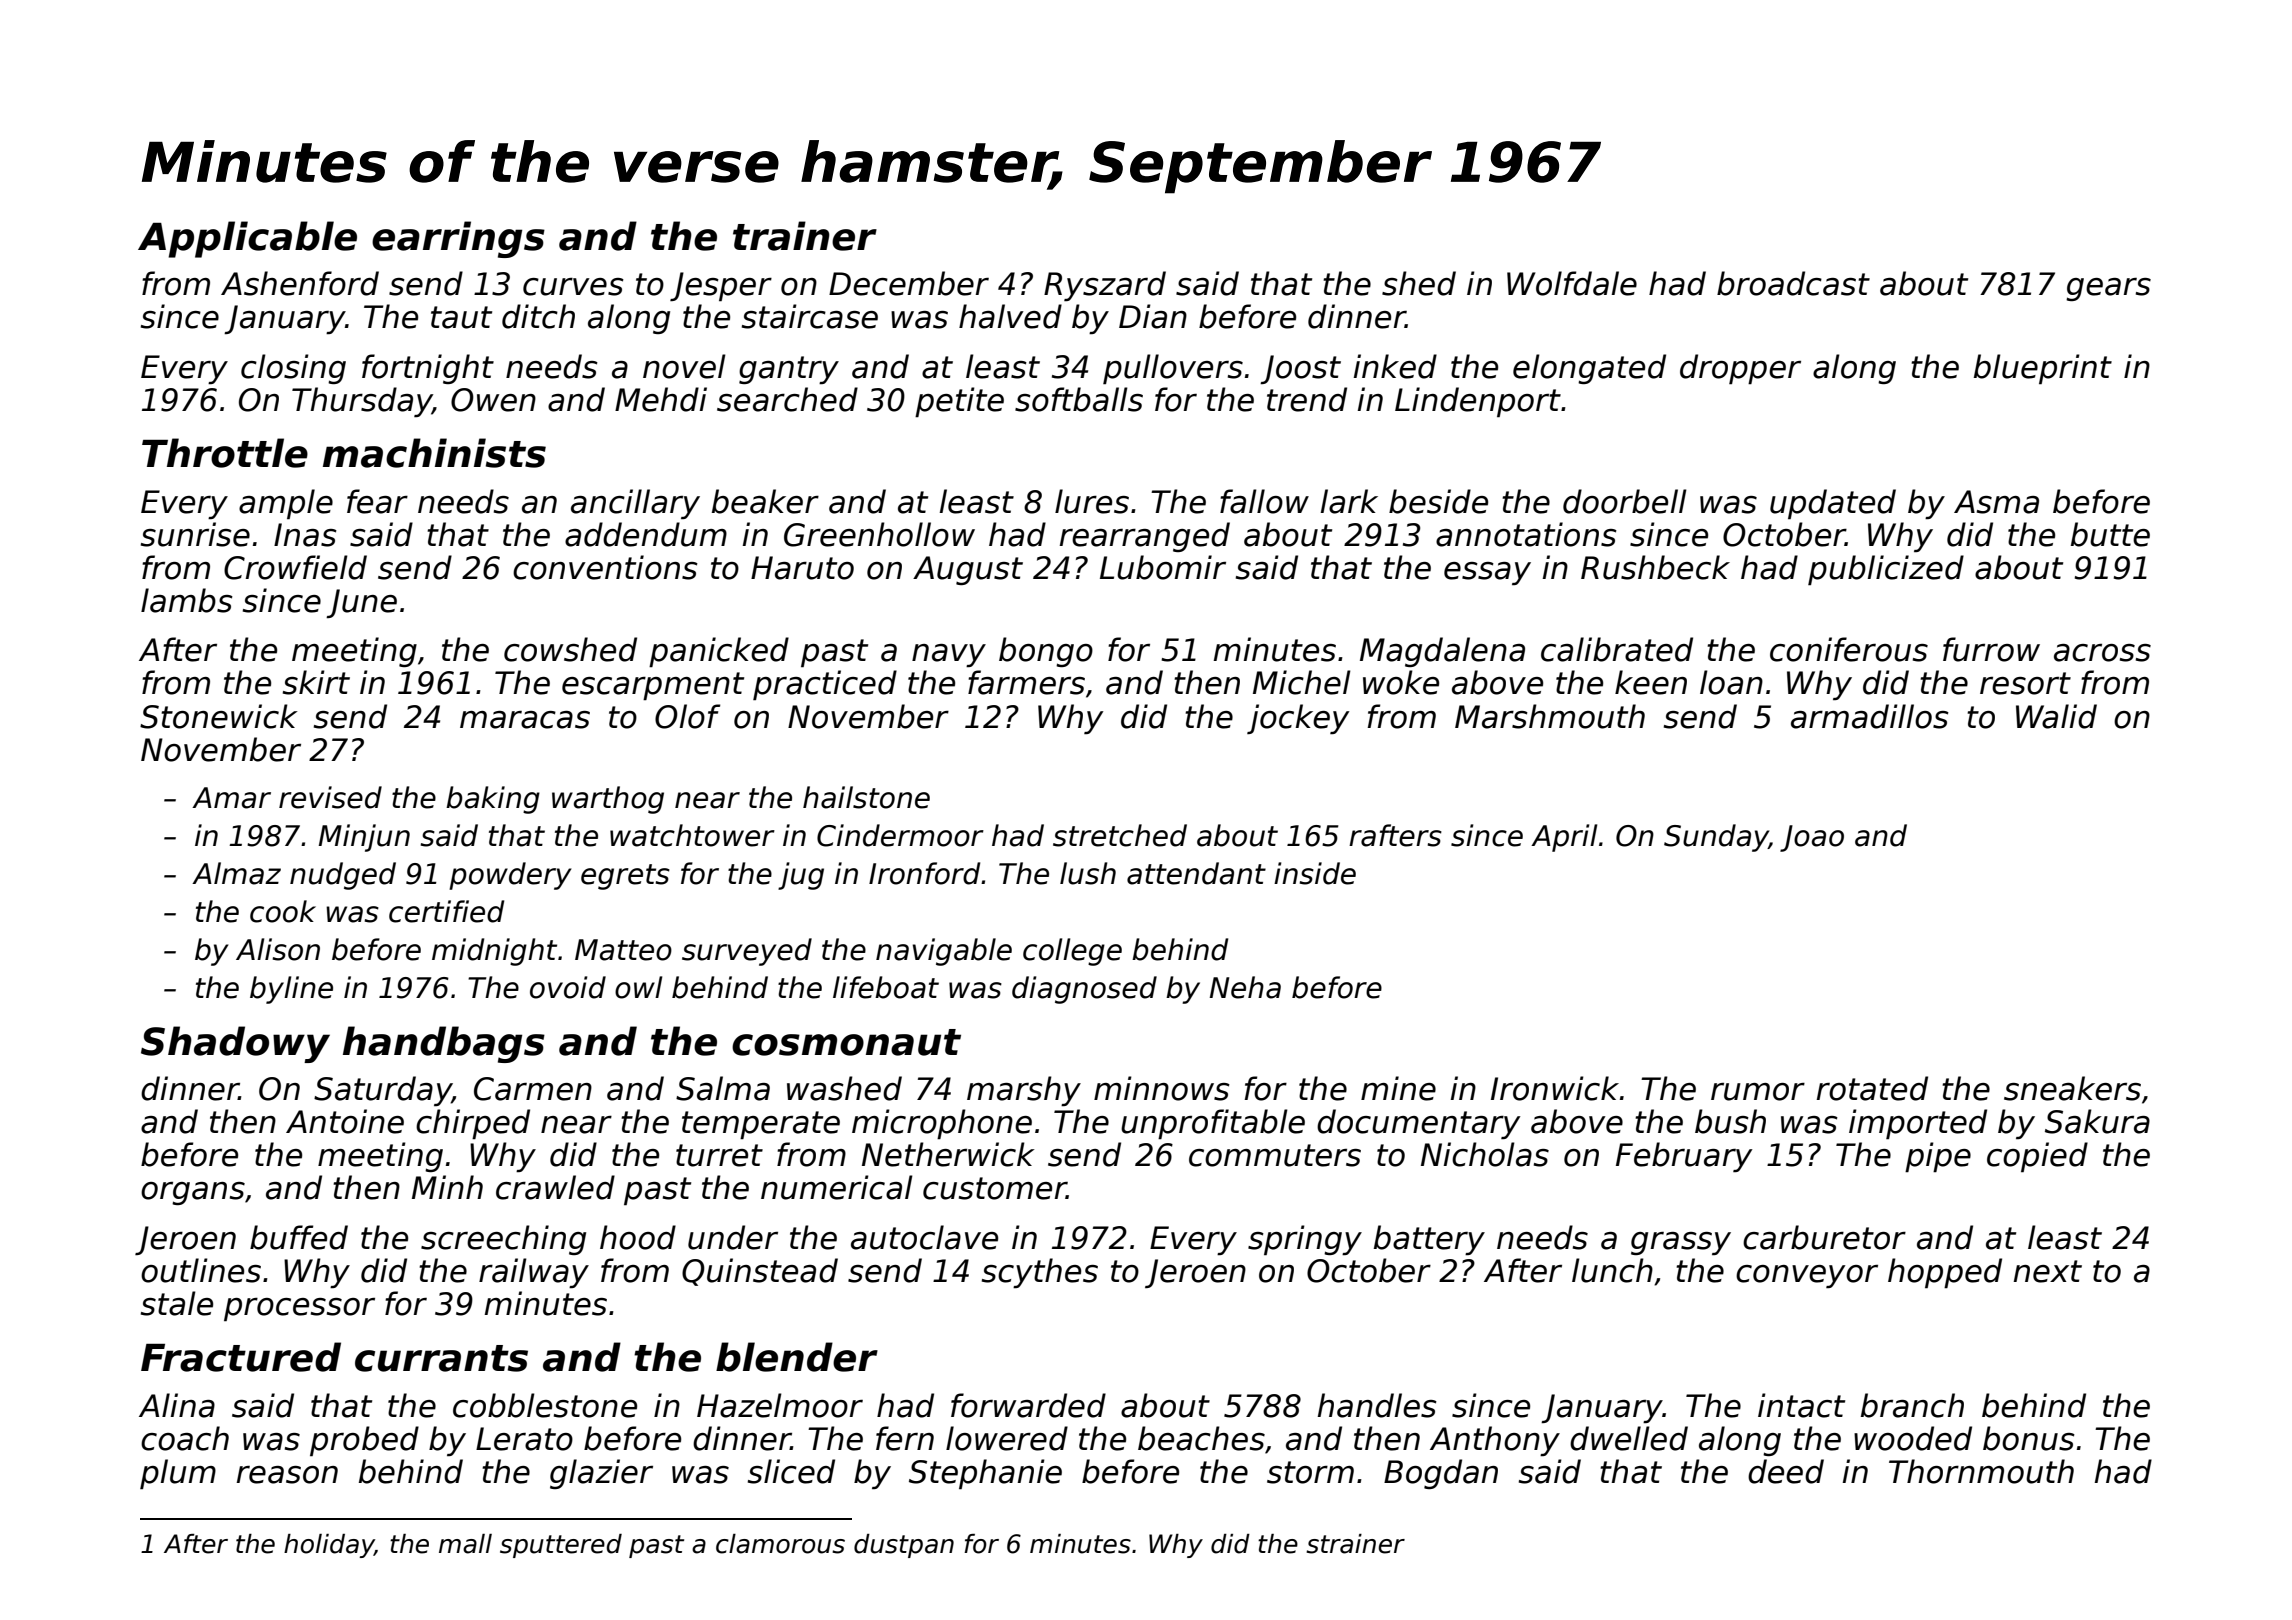 The image size is (2292, 1620). Describe the element at coordinates (561, 1546) in the screenshot. I see `sputtered` at that location.
